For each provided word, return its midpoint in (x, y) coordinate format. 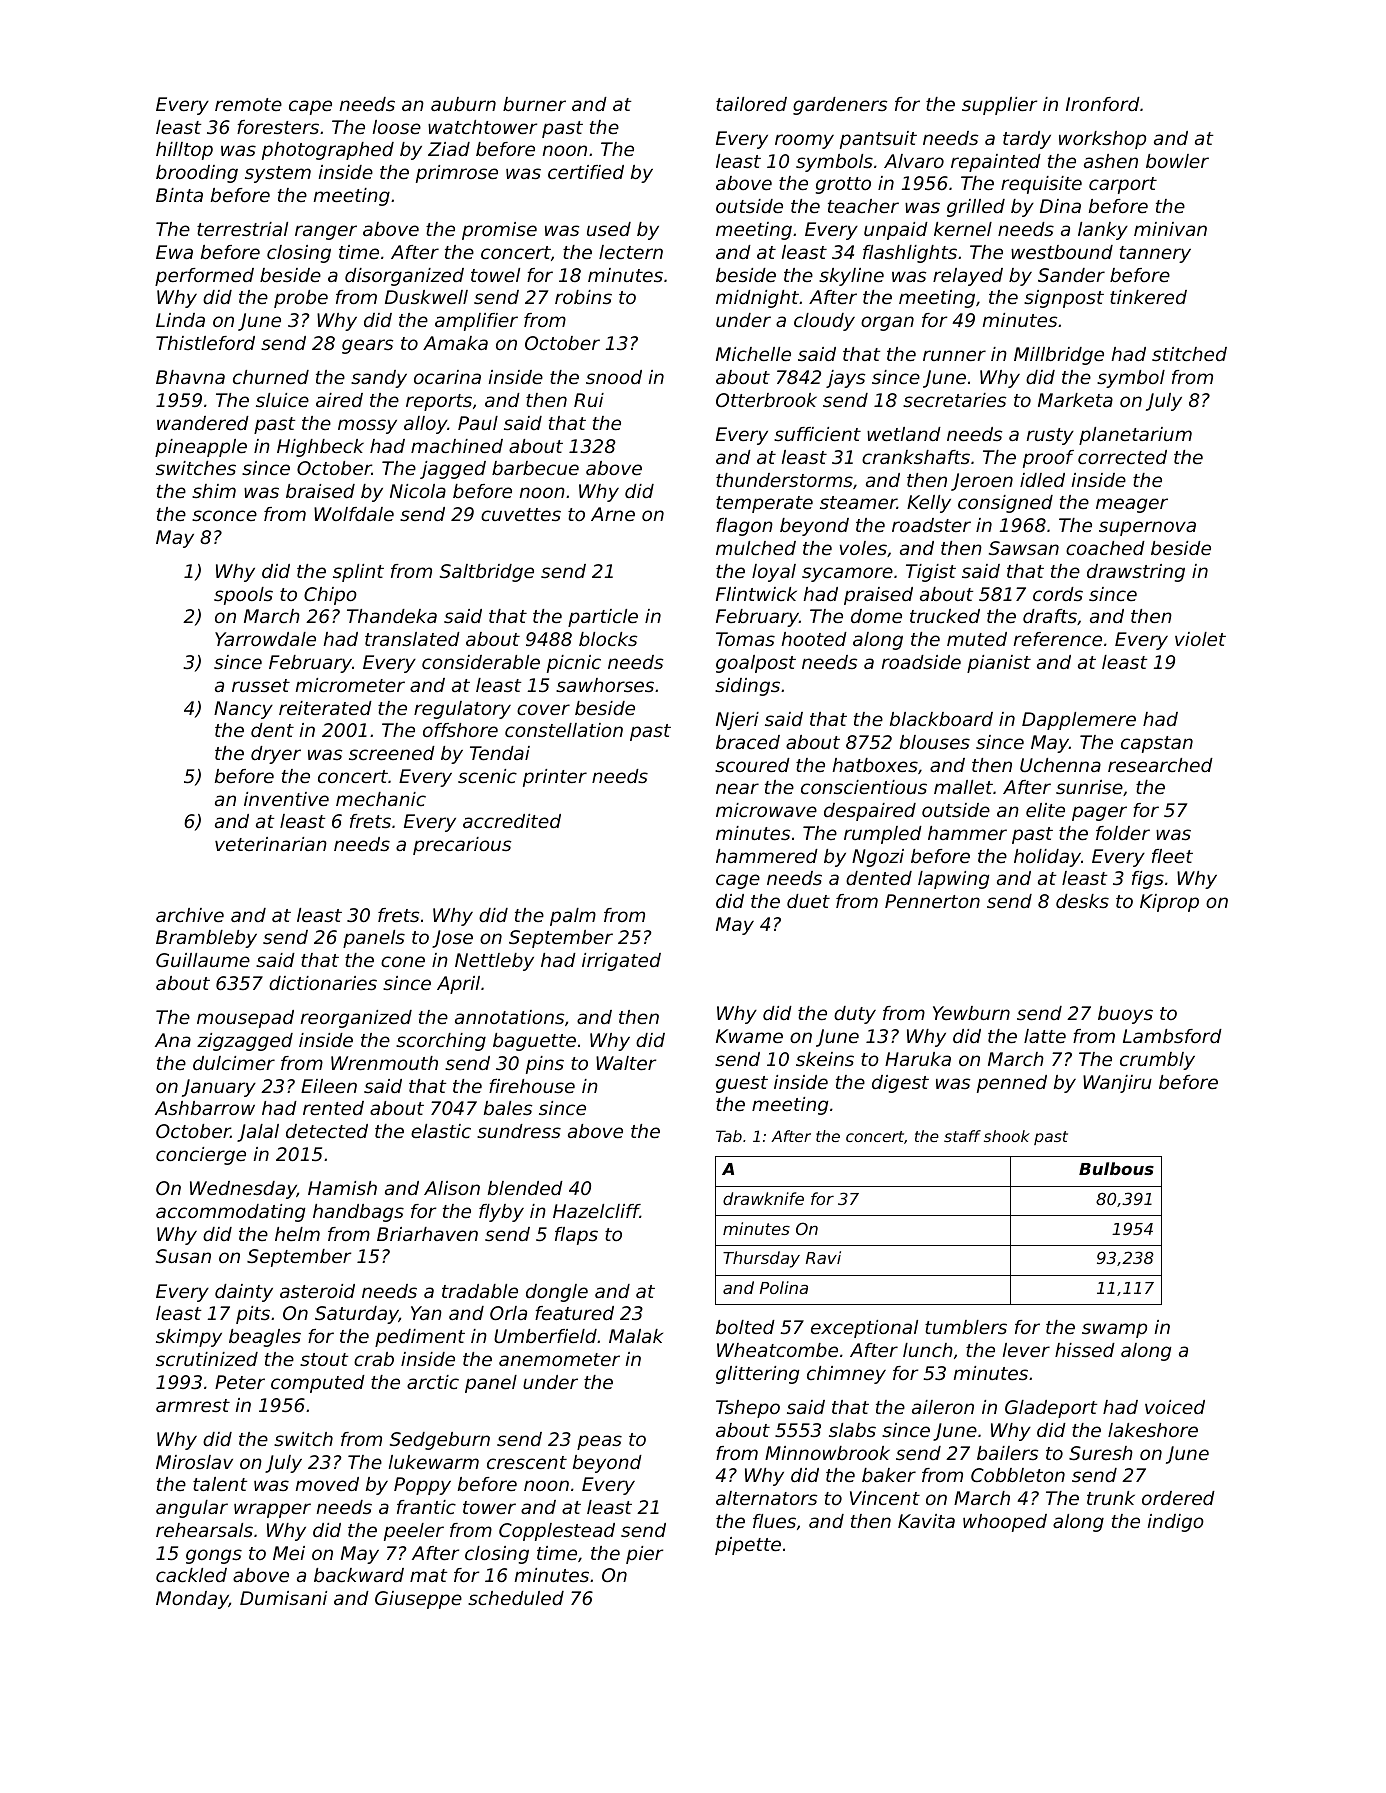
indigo (1176, 1523)
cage (738, 881)
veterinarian (271, 844)
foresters (278, 127)
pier (644, 1555)
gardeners (840, 106)
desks (1082, 901)
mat (429, 1575)
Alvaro (914, 161)
